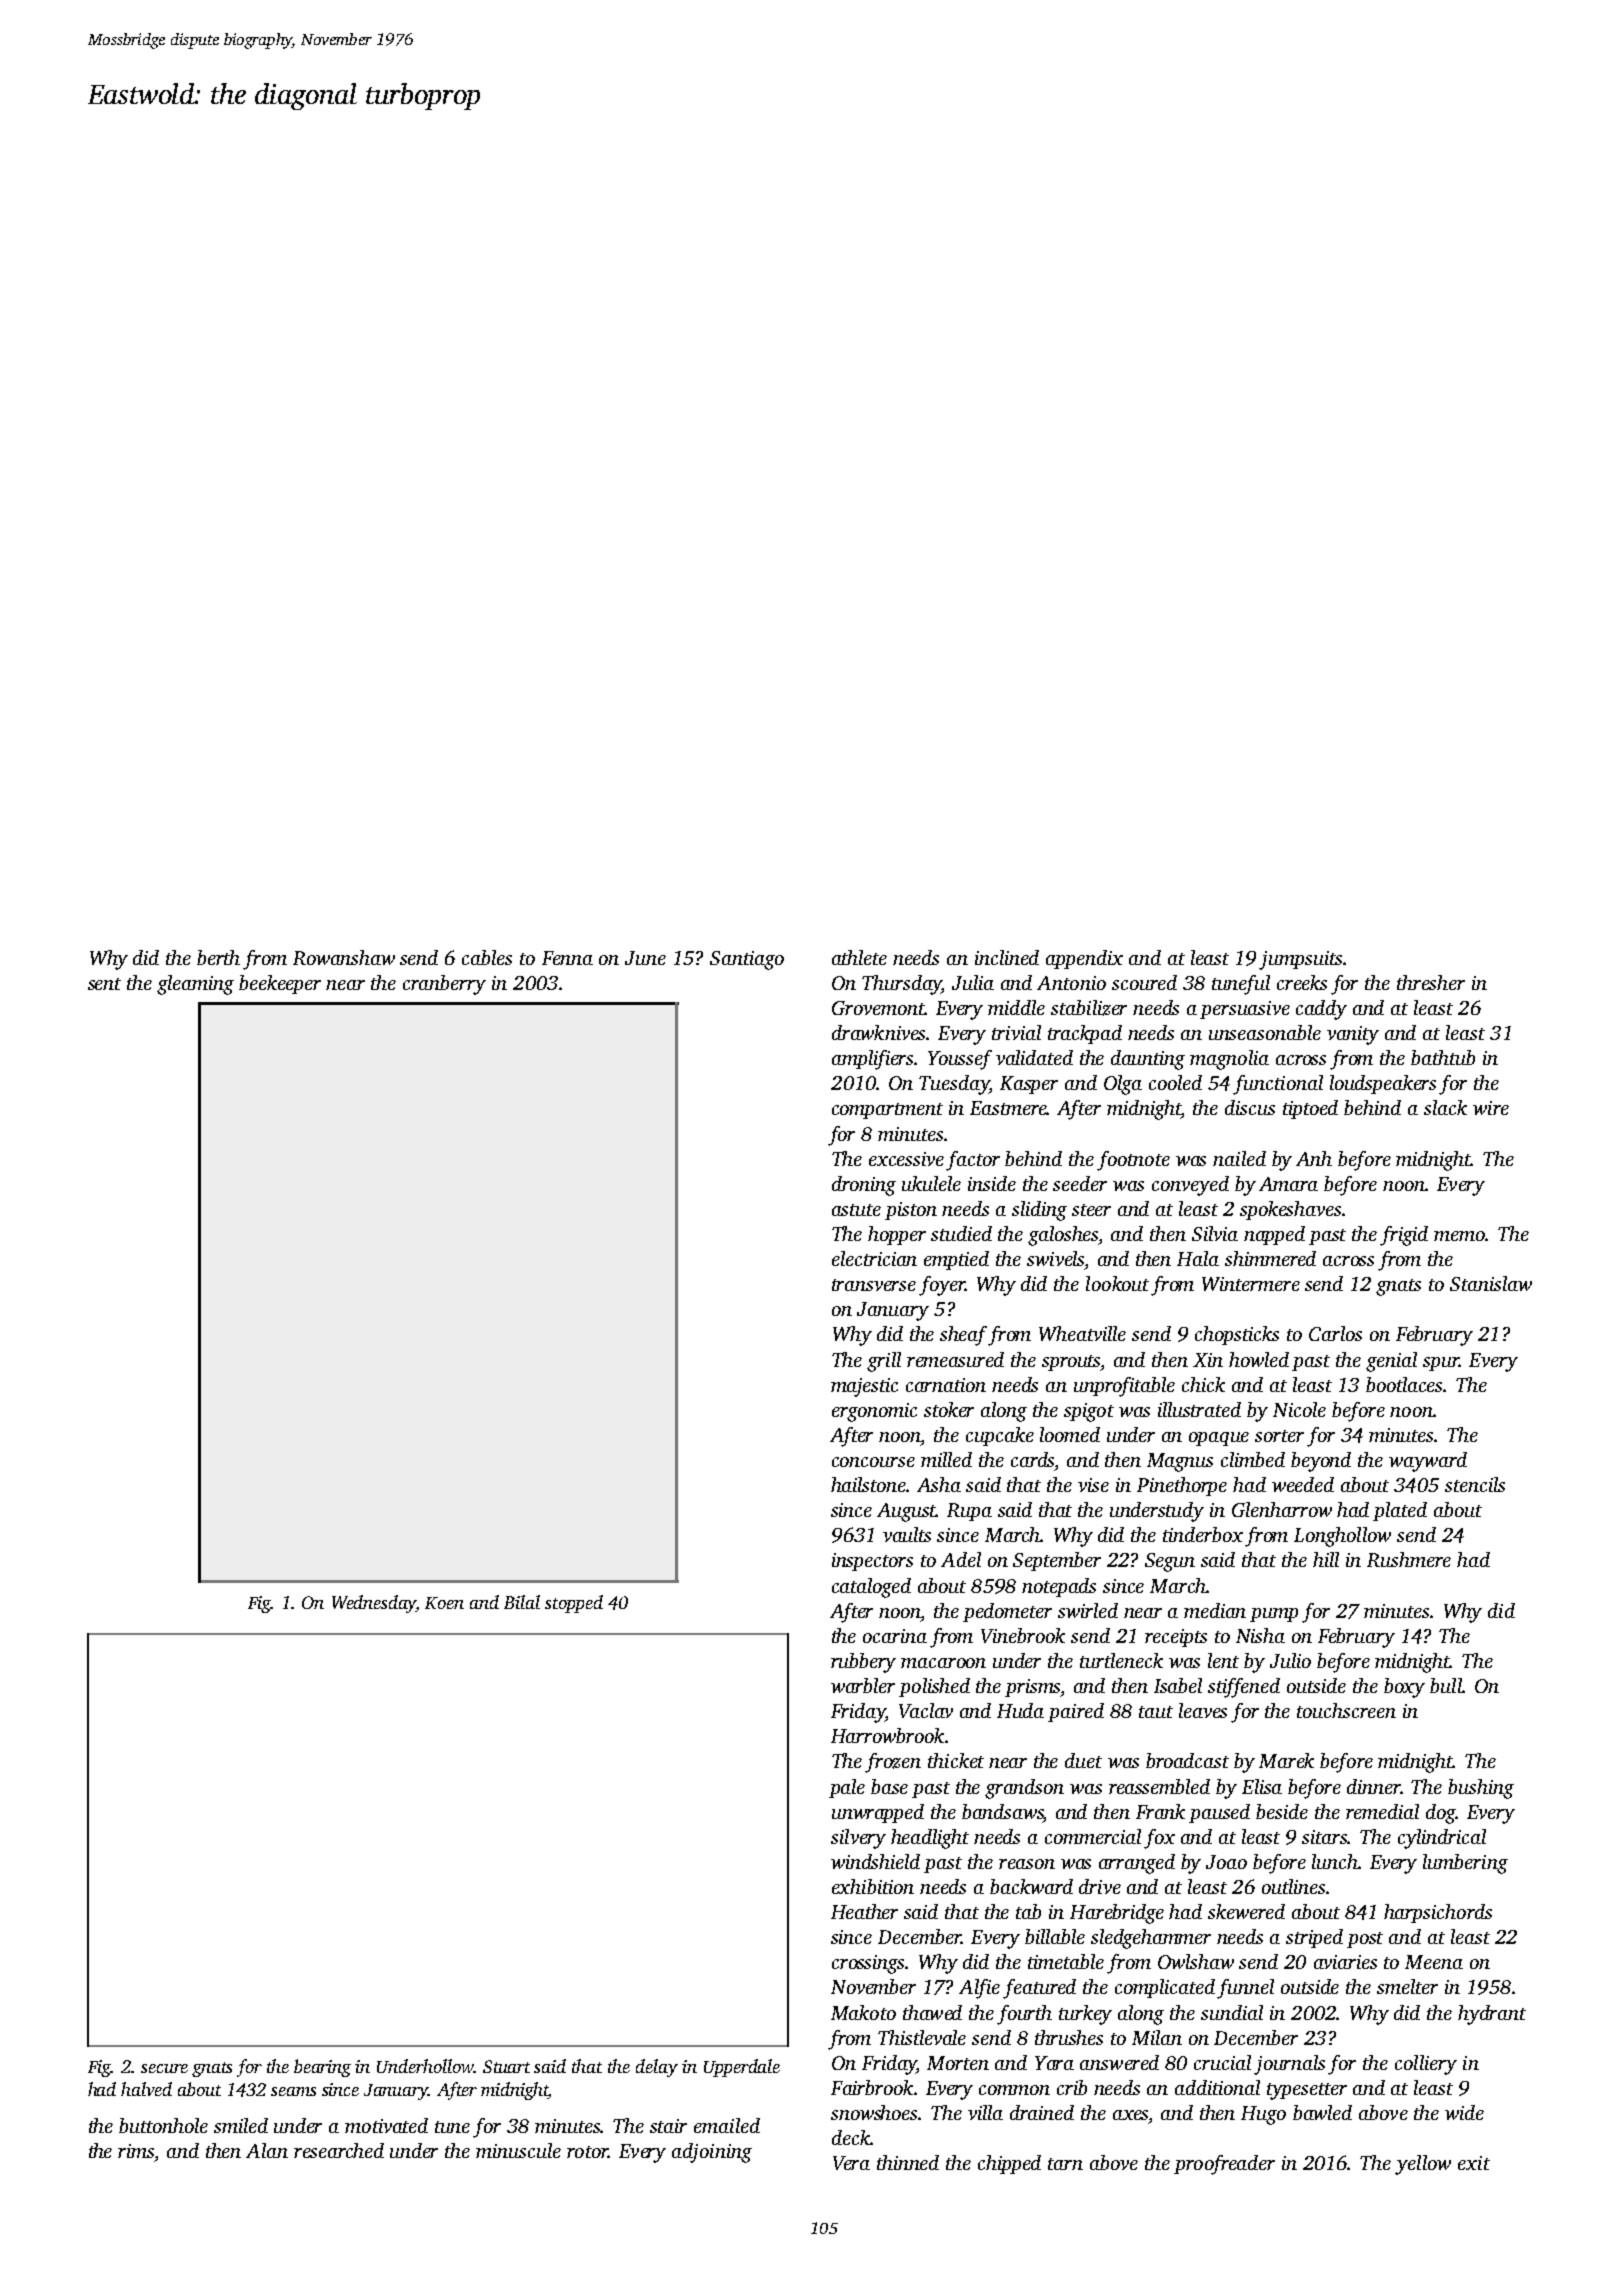 This screenshot has width=1620, height=2292. I want to click on jumpsuits, so click(1300, 960).
